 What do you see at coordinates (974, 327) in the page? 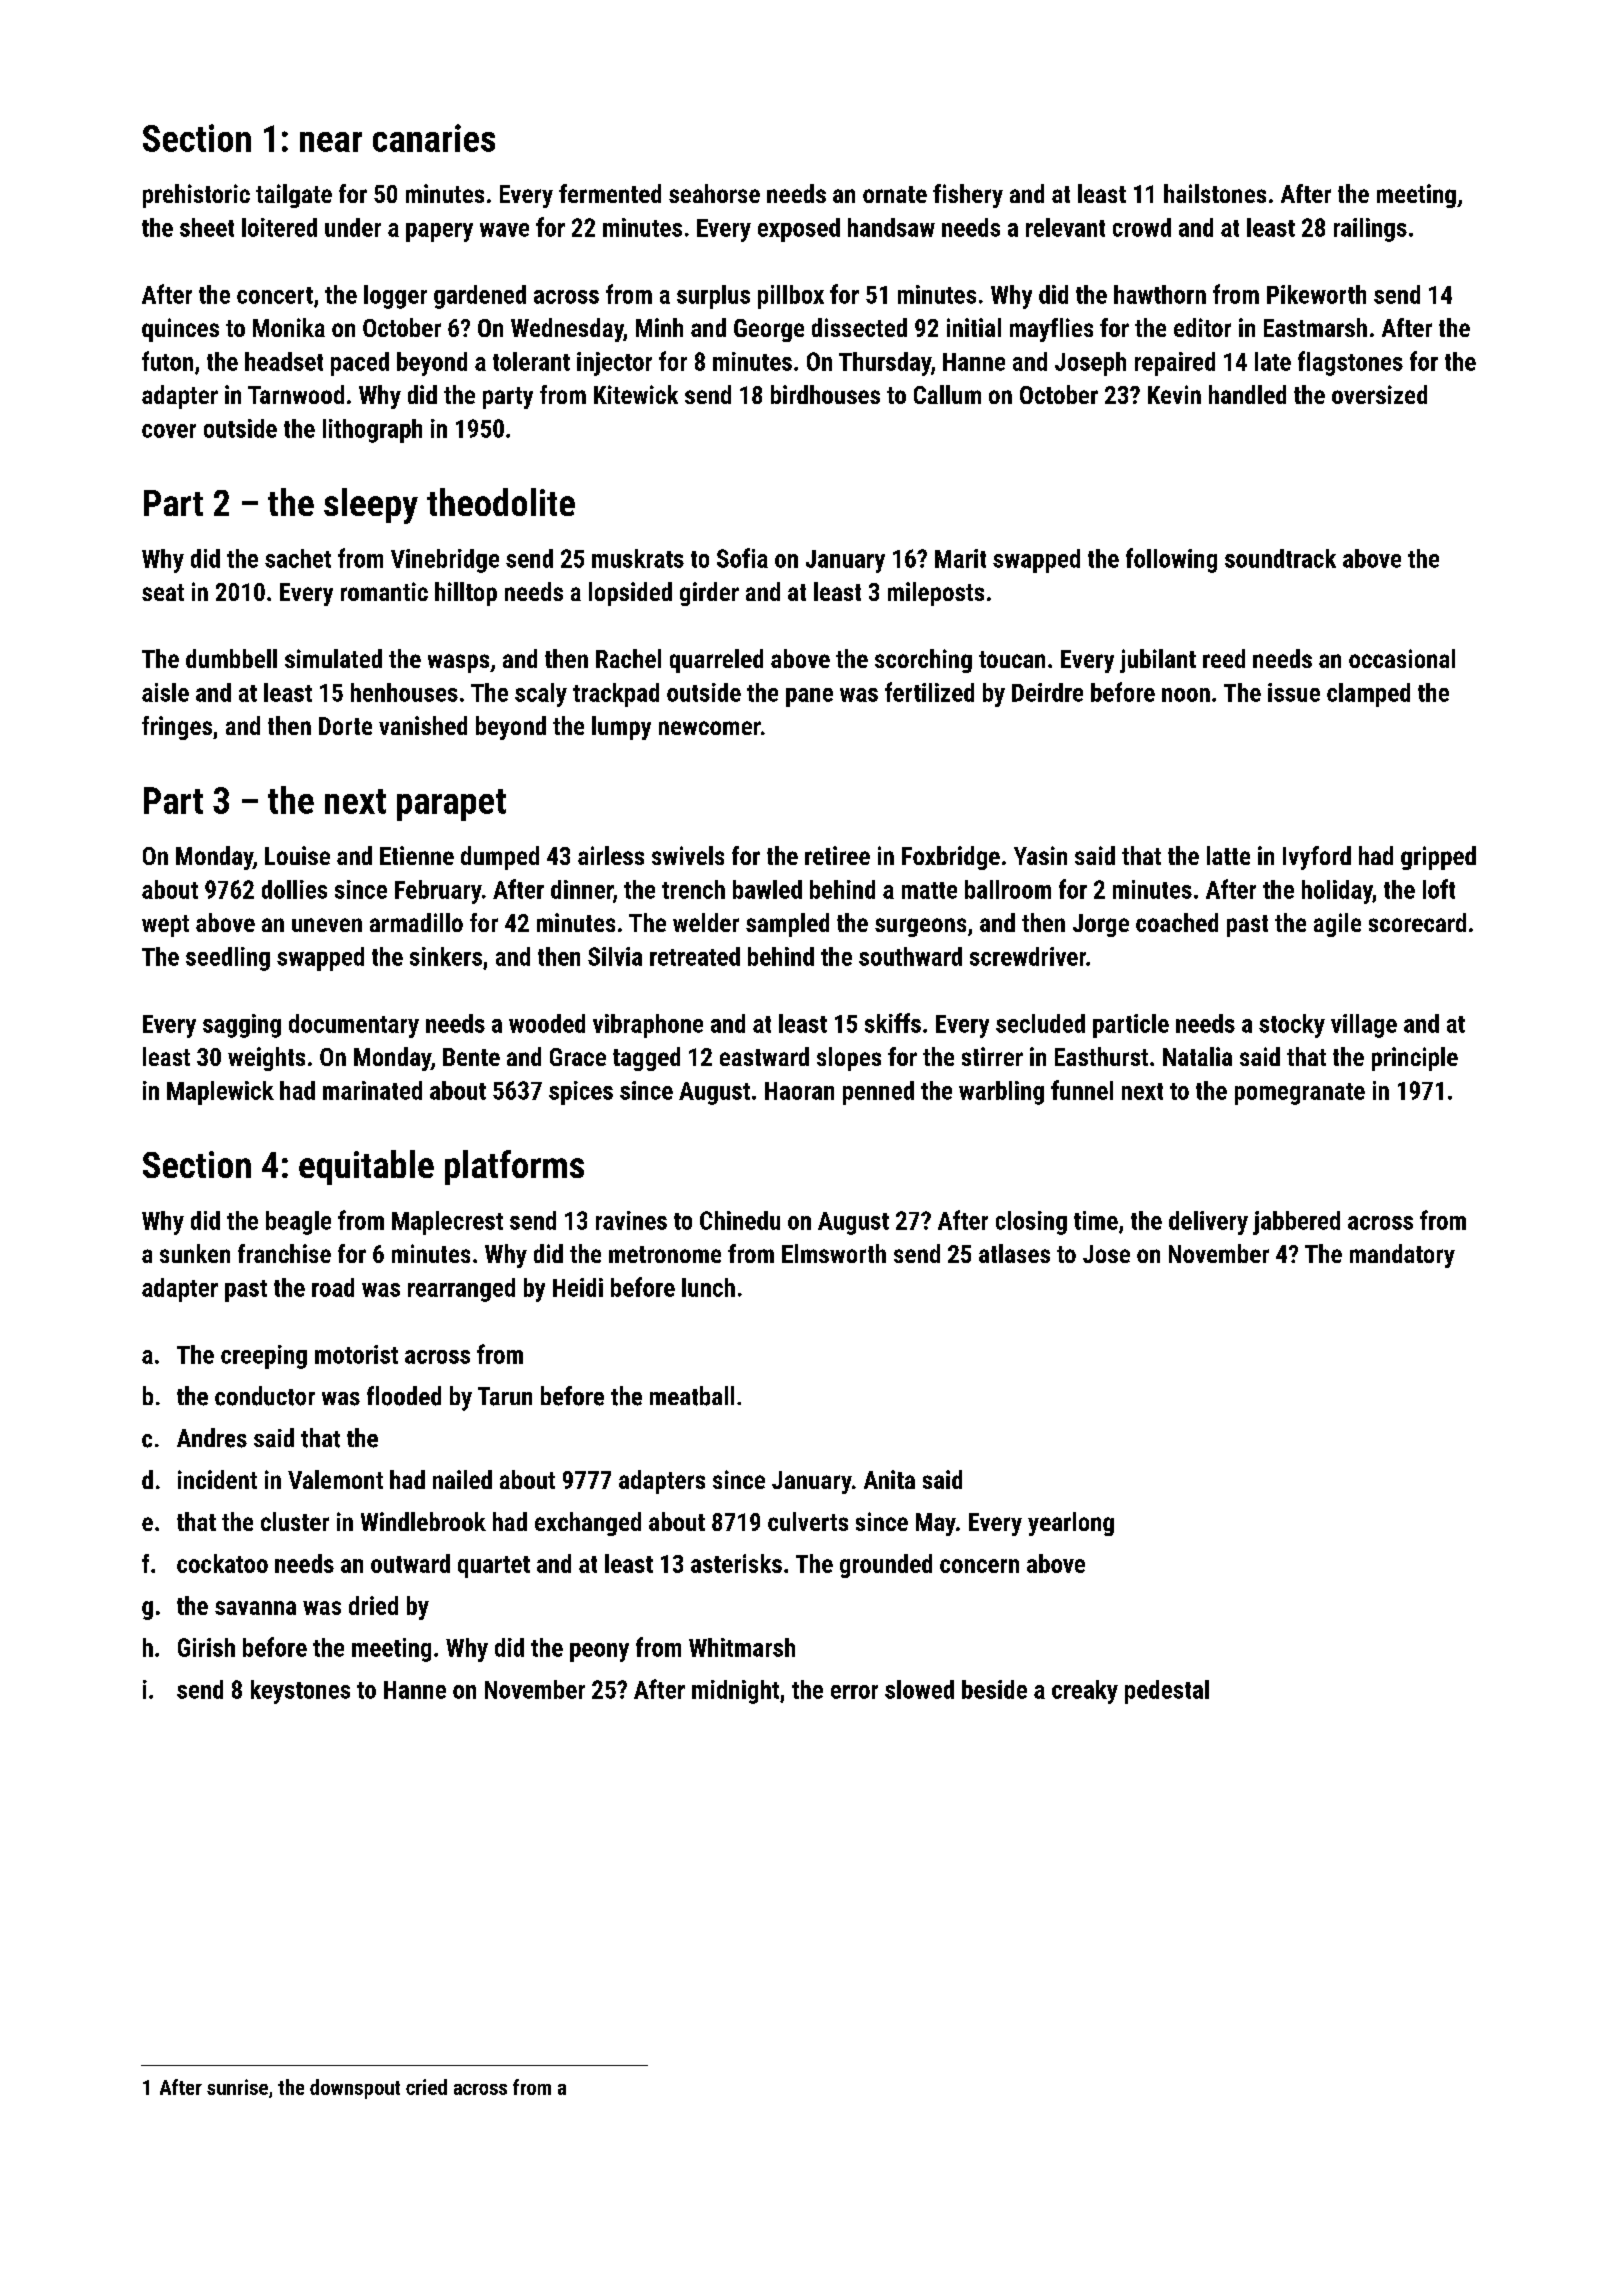
I see `initial` at bounding box center [974, 327].
